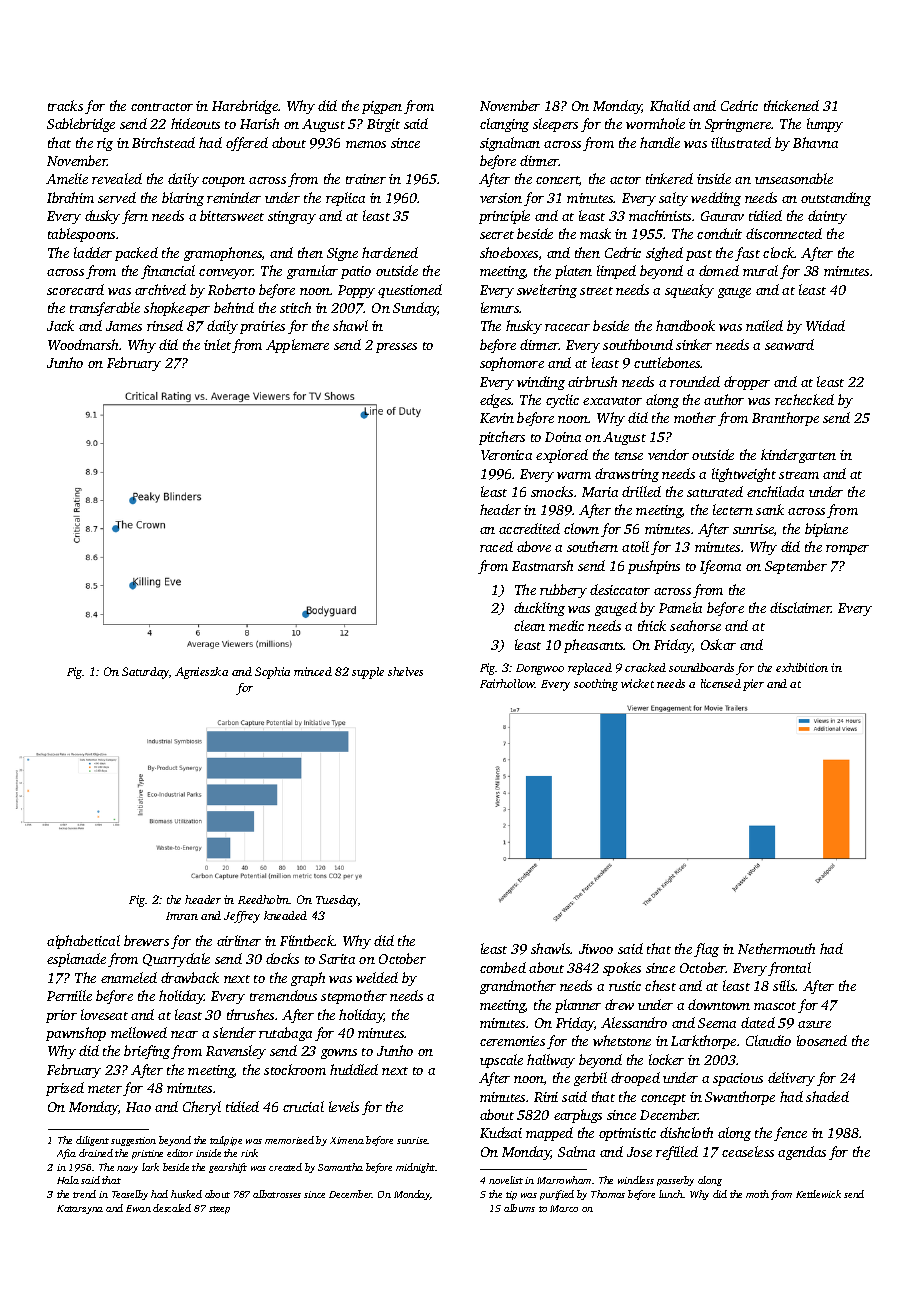 The image size is (924, 1308). What do you see at coordinates (272, 673) in the screenshot?
I see `Sophia` at bounding box center [272, 673].
